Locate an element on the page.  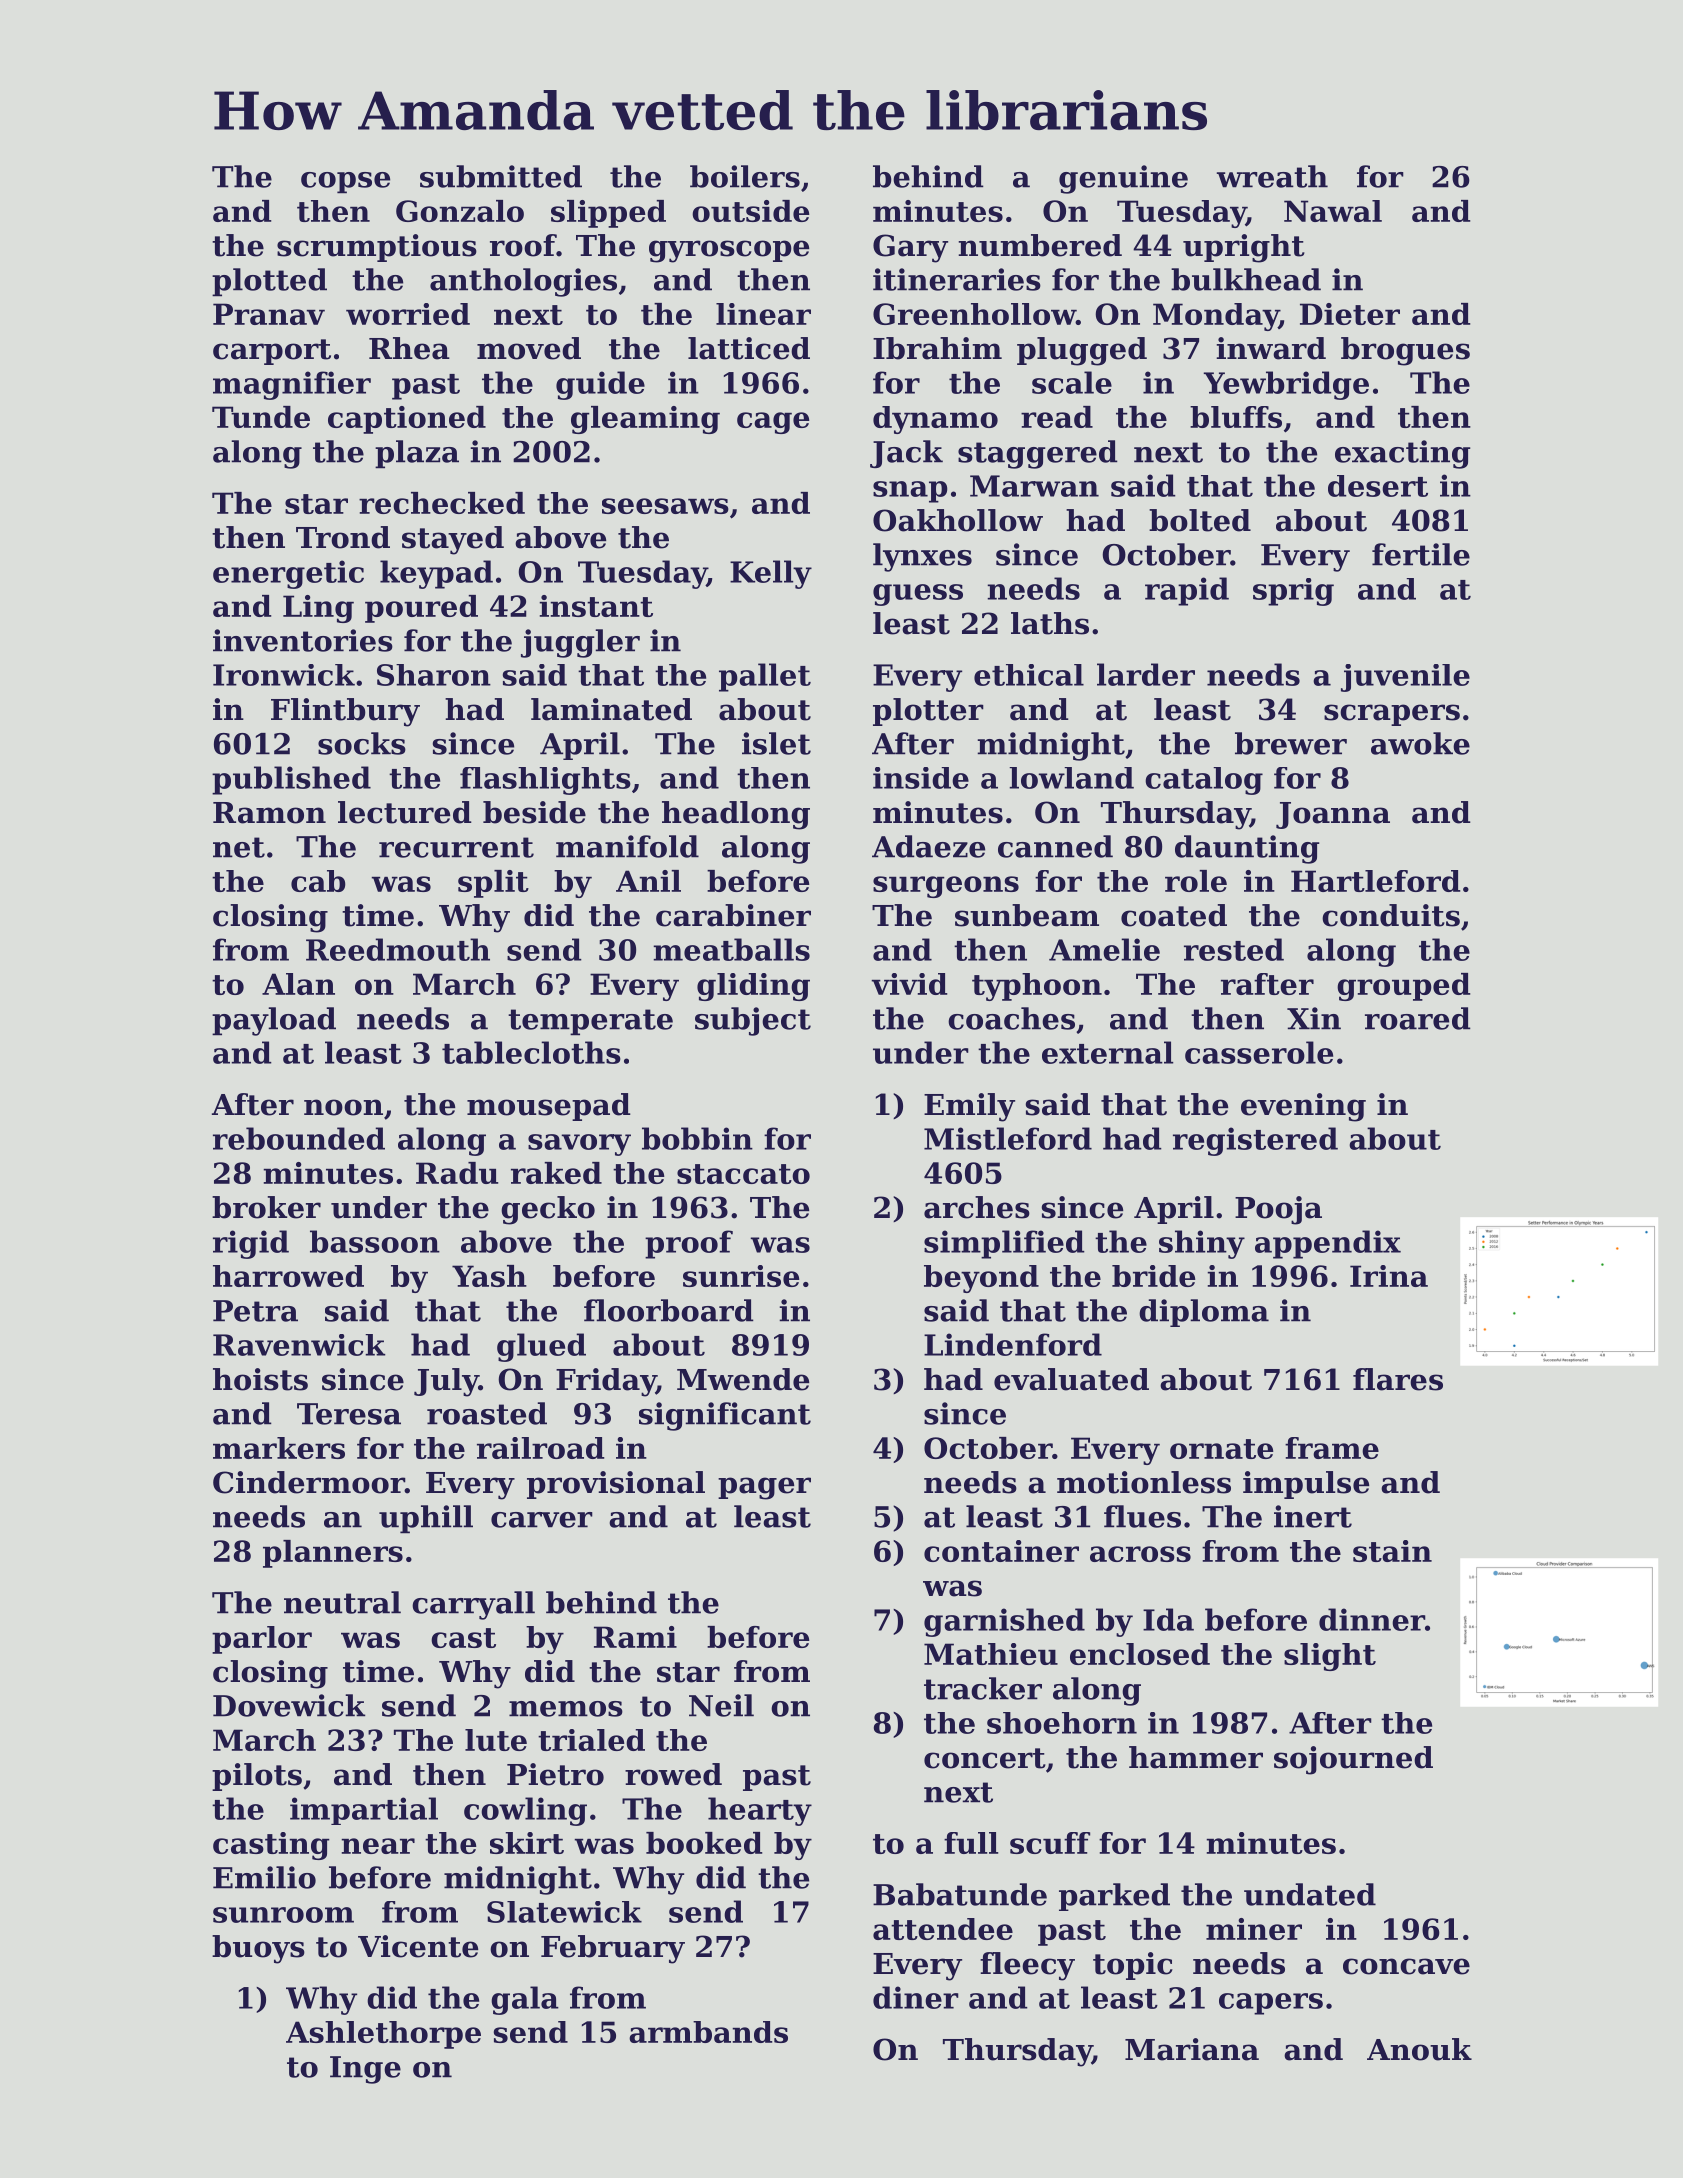
evening is located at coordinates (1303, 1107).
